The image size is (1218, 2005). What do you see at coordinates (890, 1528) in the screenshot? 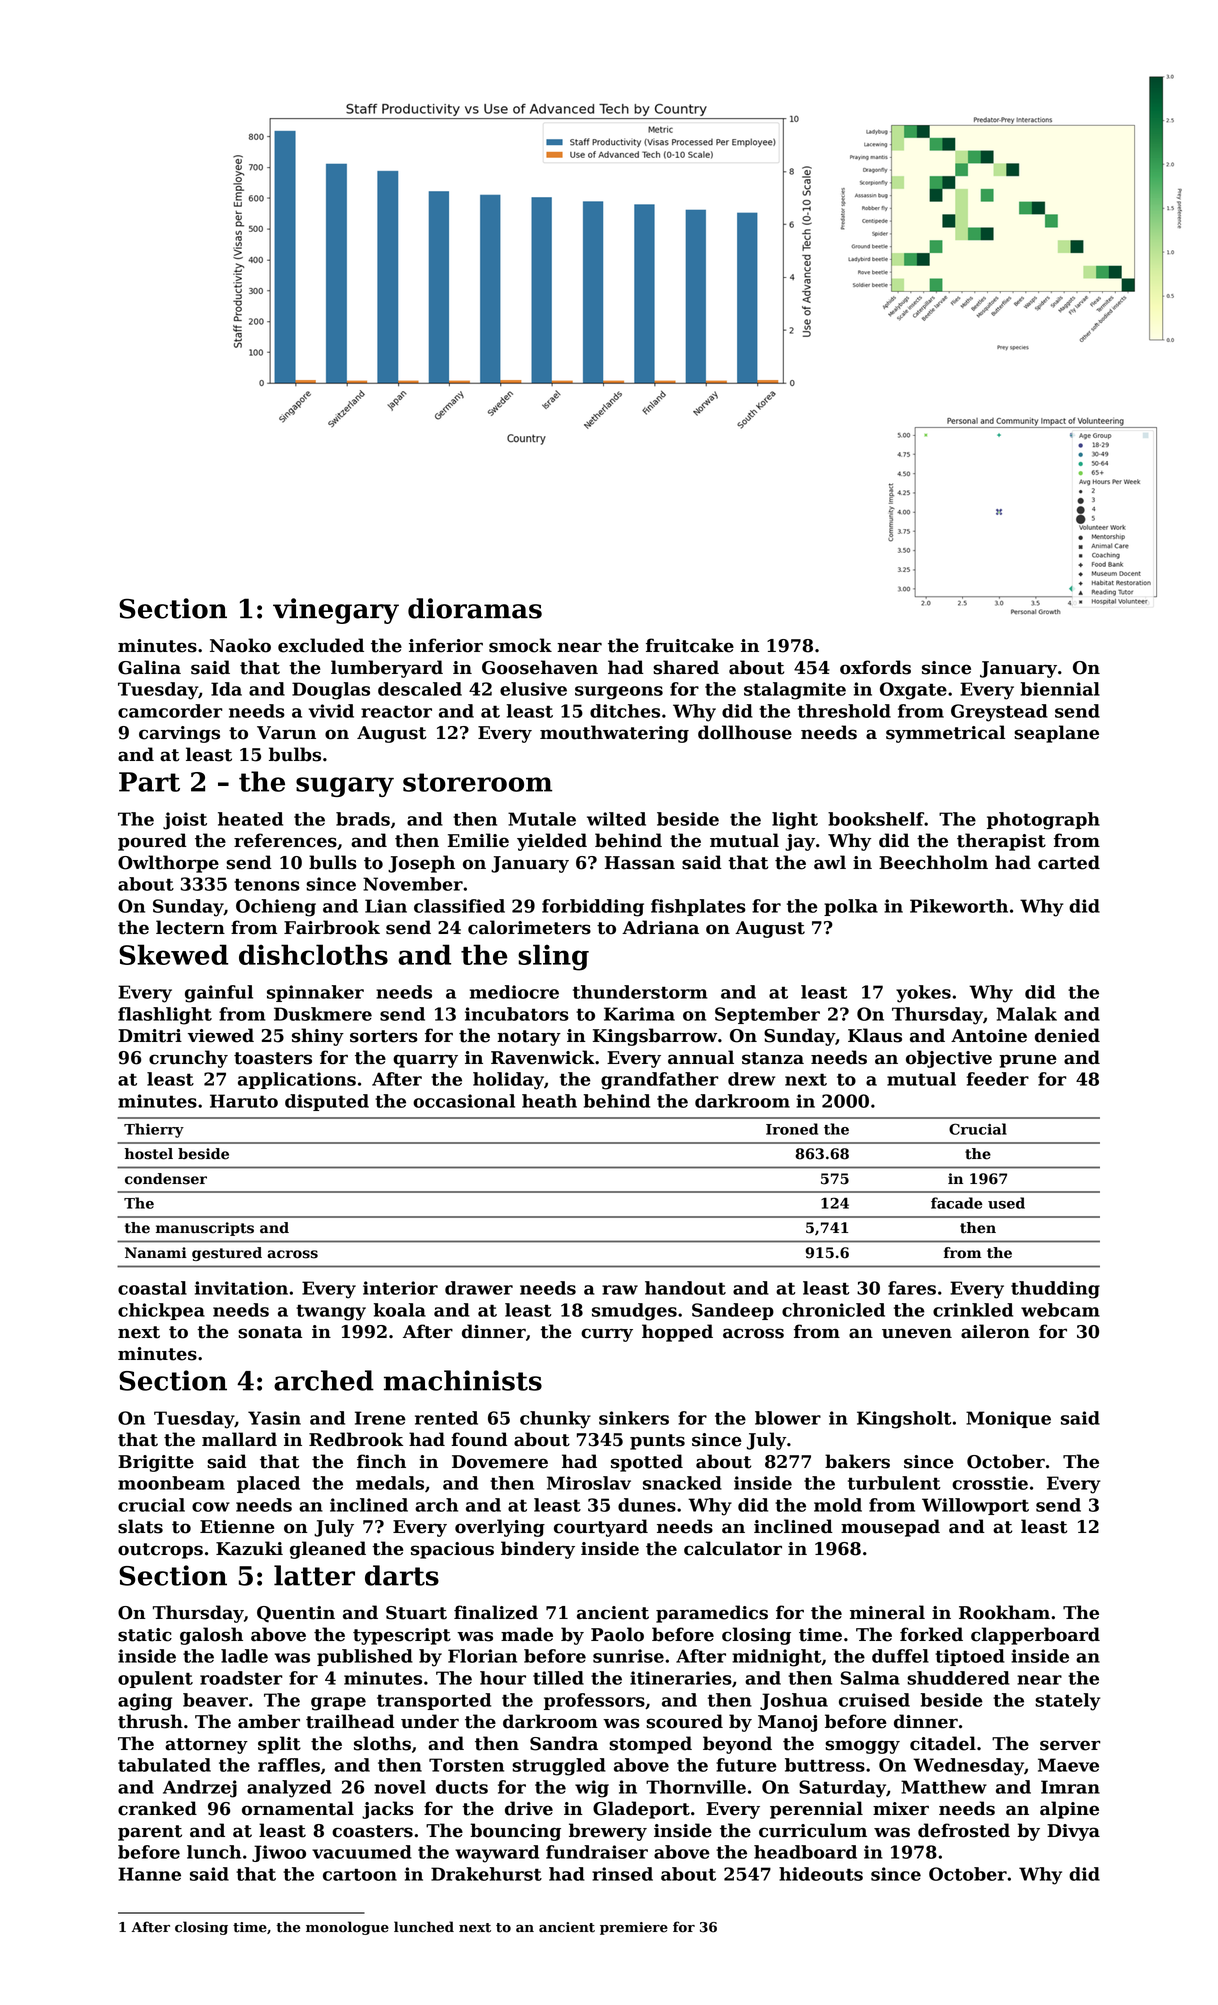
I see `mousepad` at bounding box center [890, 1528].
